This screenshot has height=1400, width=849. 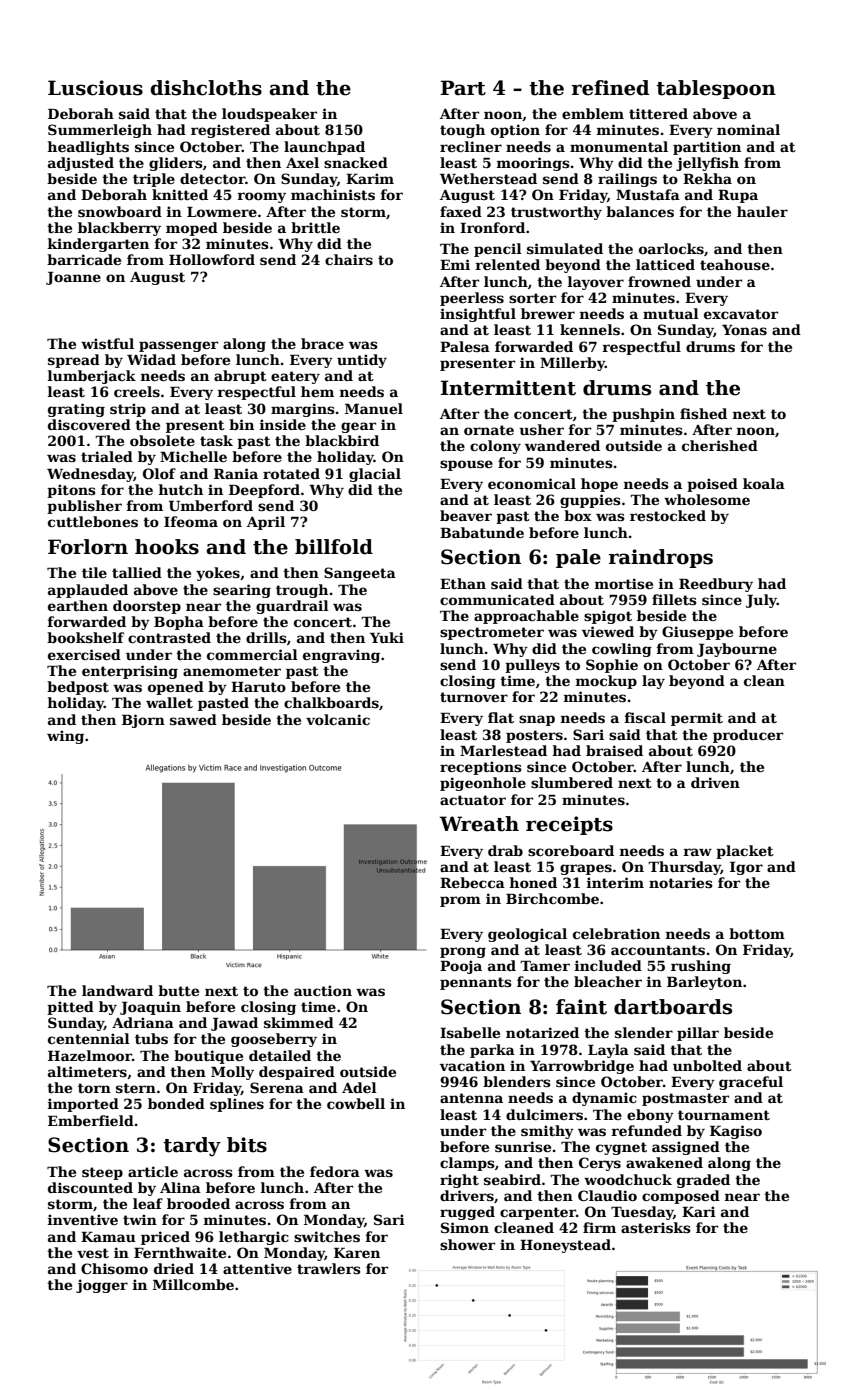 I want to click on machinists, so click(x=333, y=194).
